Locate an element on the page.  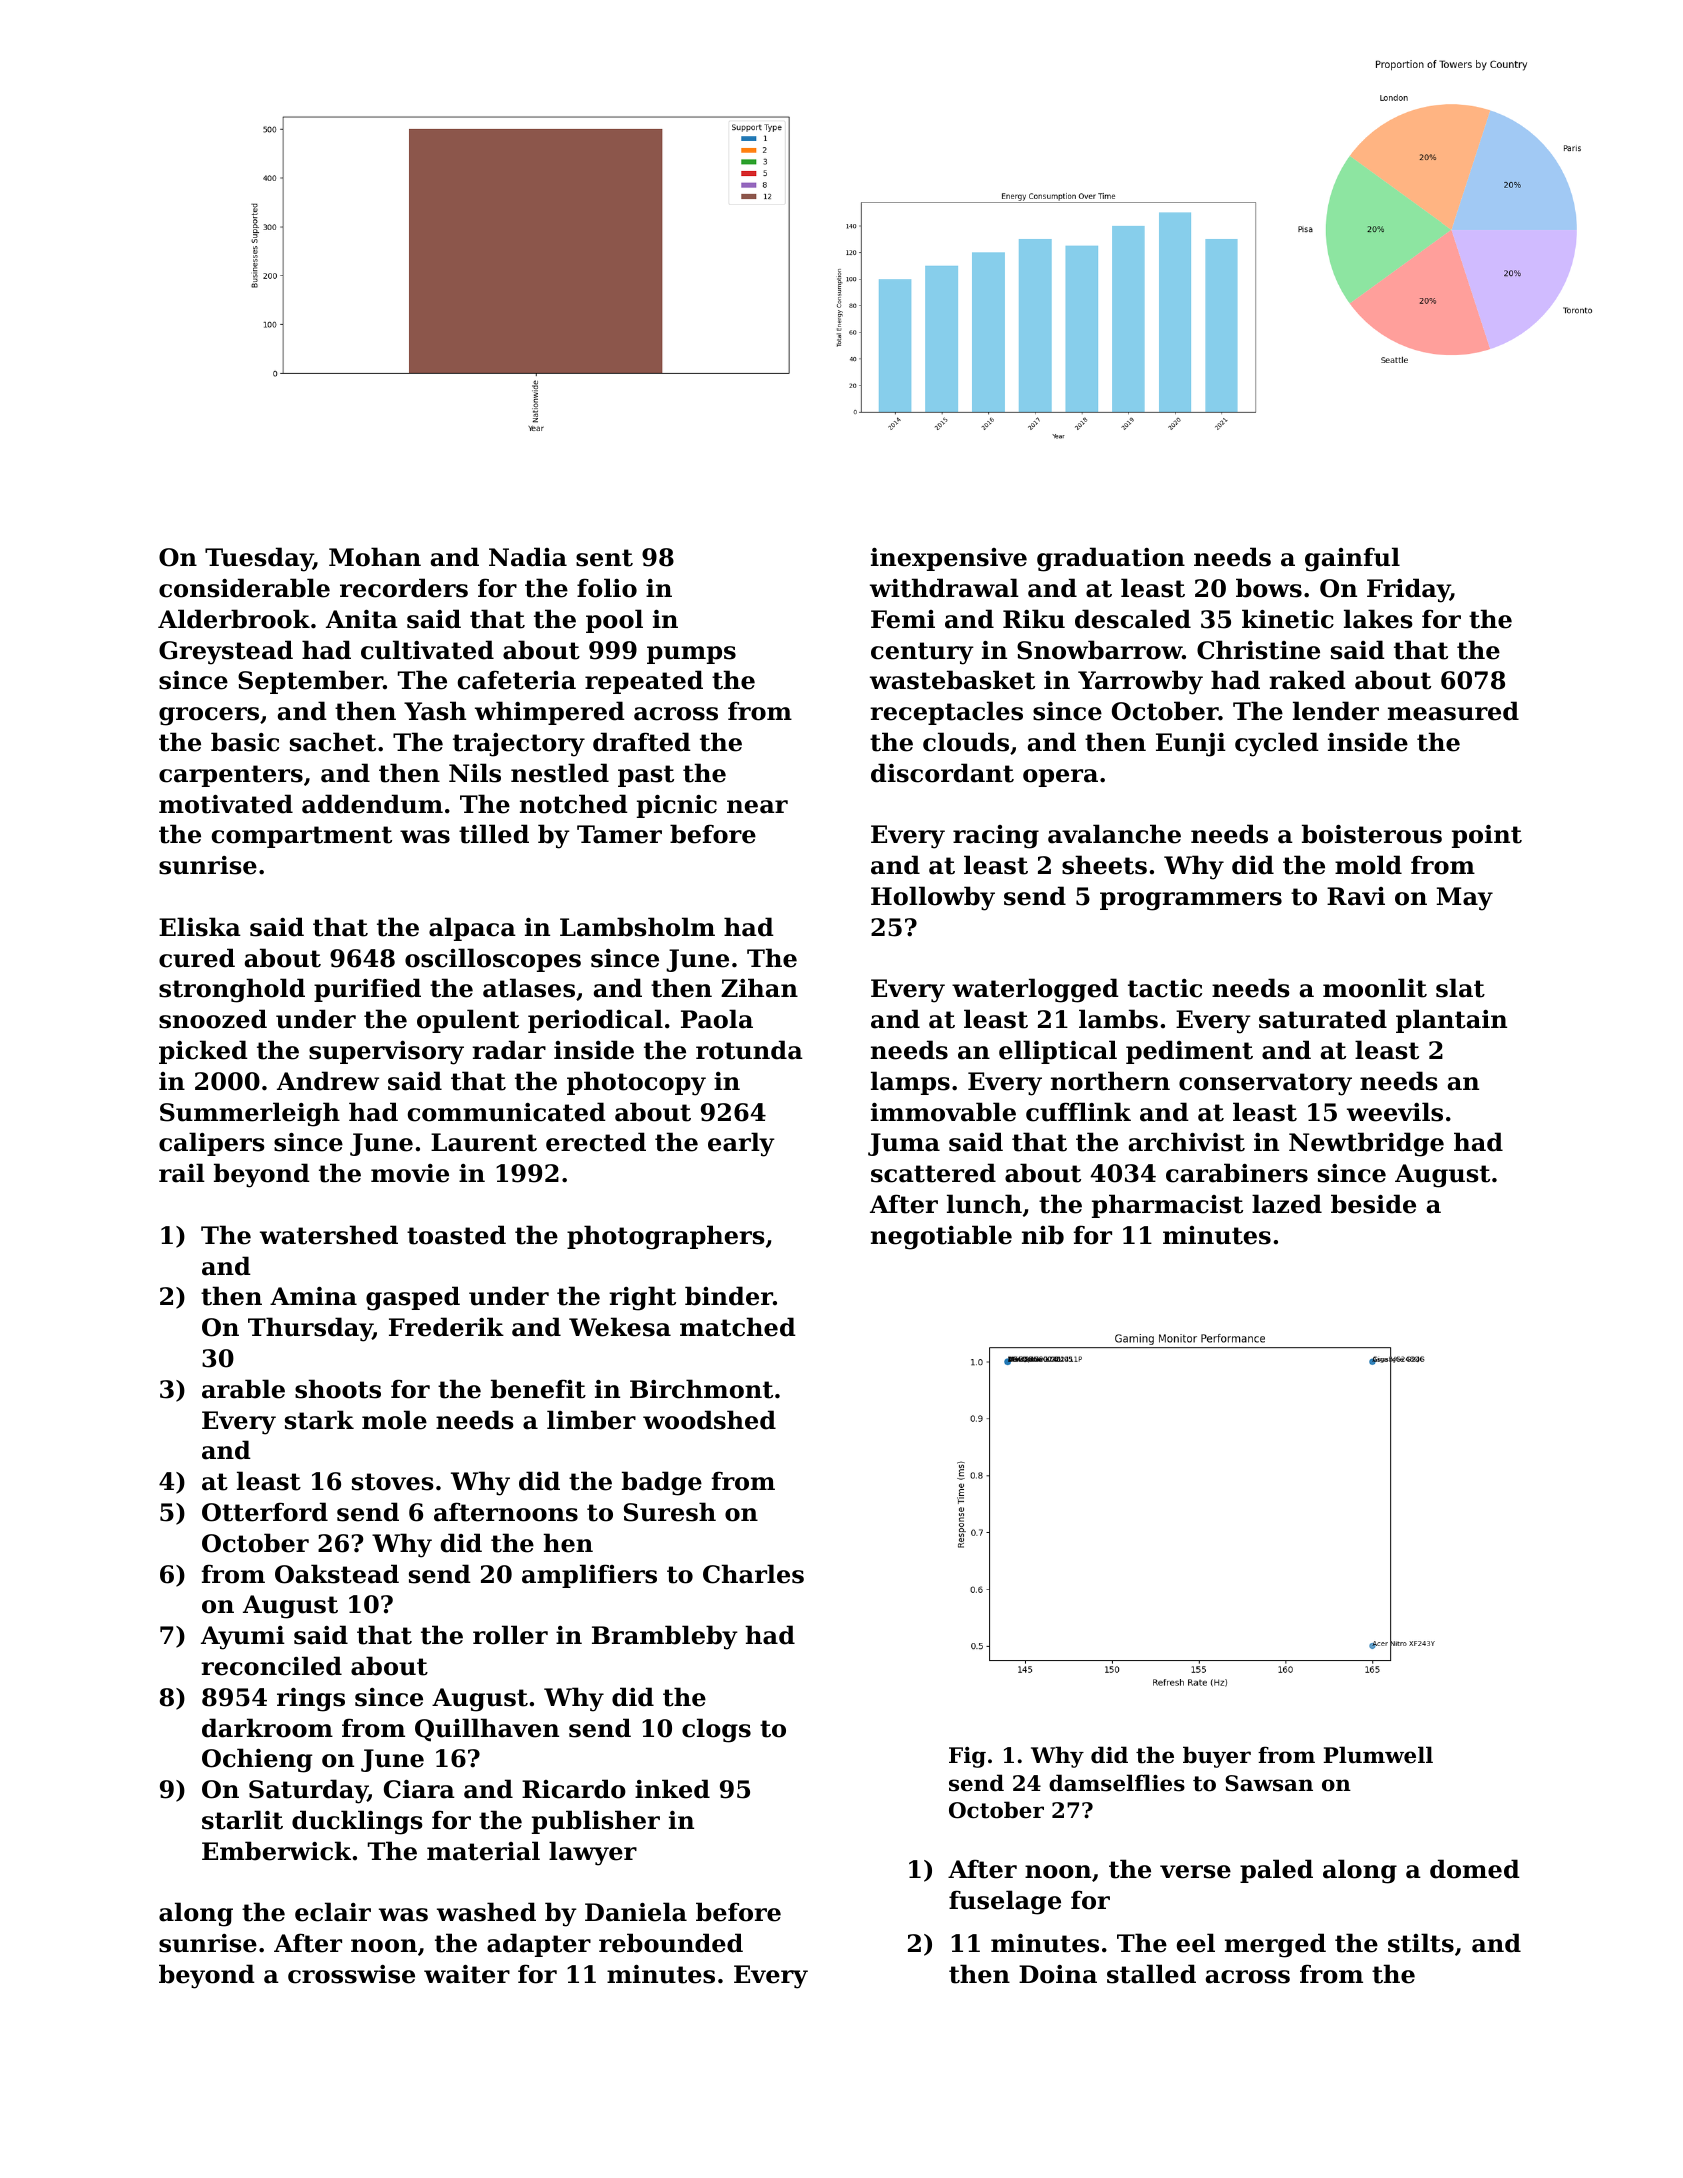
supervisory is located at coordinates (386, 1053).
